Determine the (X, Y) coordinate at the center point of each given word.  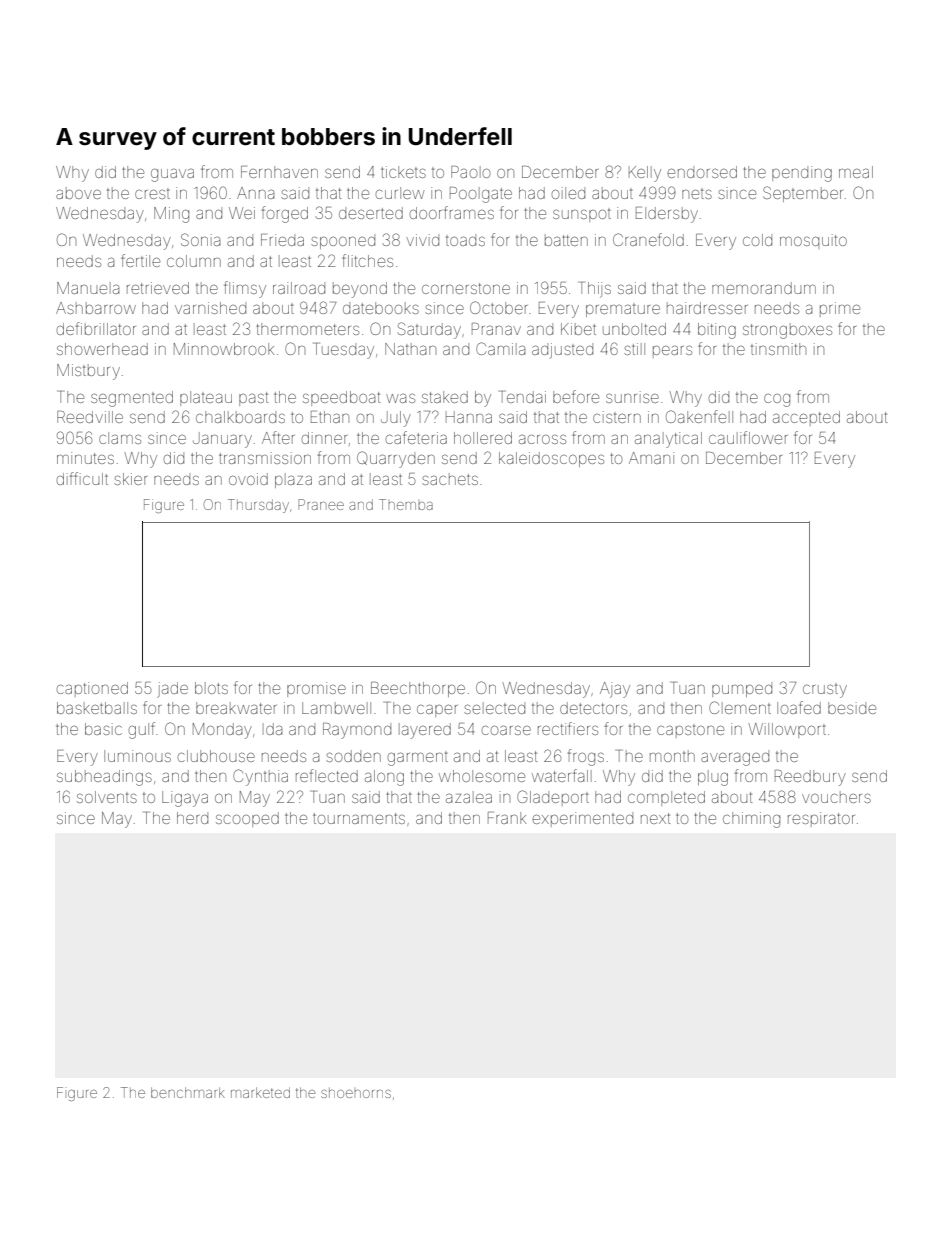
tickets (403, 172)
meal (856, 172)
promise (316, 689)
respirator (821, 819)
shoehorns (356, 1093)
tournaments (359, 818)
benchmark (188, 1092)
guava (172, 175)
